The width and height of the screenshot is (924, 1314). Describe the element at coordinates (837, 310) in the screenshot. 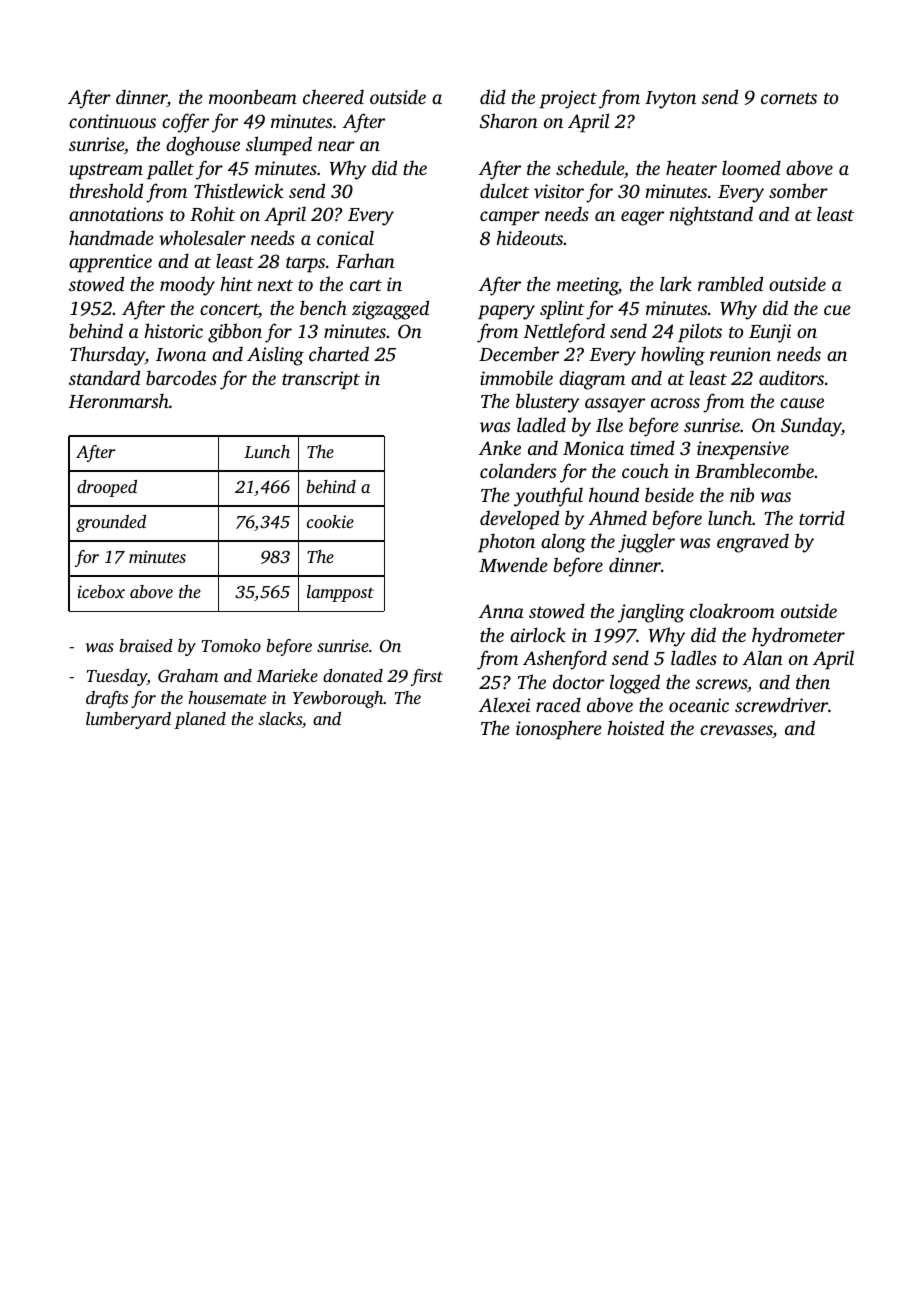

I see `cue` at that location.
